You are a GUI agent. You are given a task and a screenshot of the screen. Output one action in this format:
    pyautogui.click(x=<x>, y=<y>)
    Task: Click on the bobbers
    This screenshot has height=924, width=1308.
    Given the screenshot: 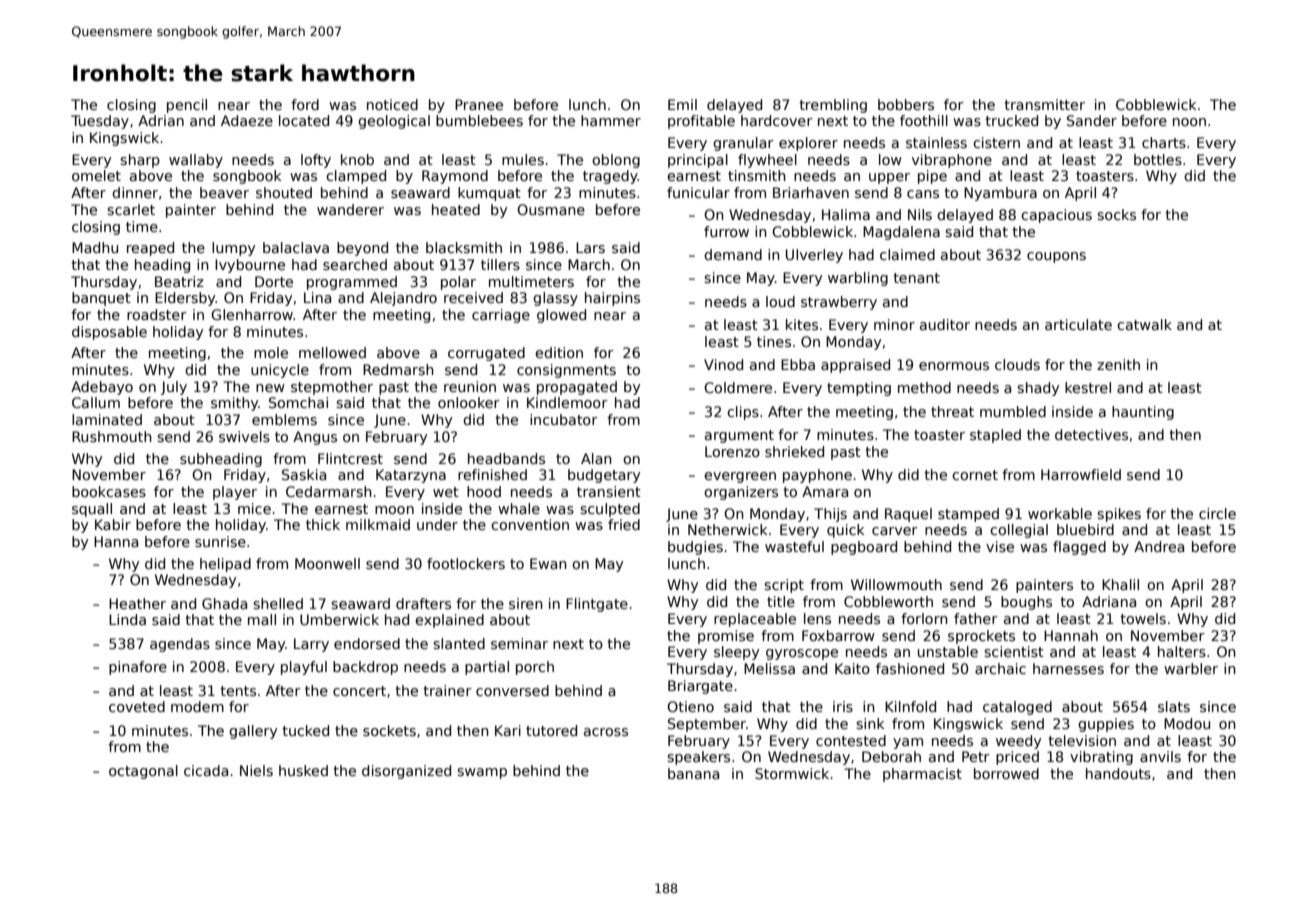 What is the action you would take?
    pyautogui.click(x=906, y=104)
